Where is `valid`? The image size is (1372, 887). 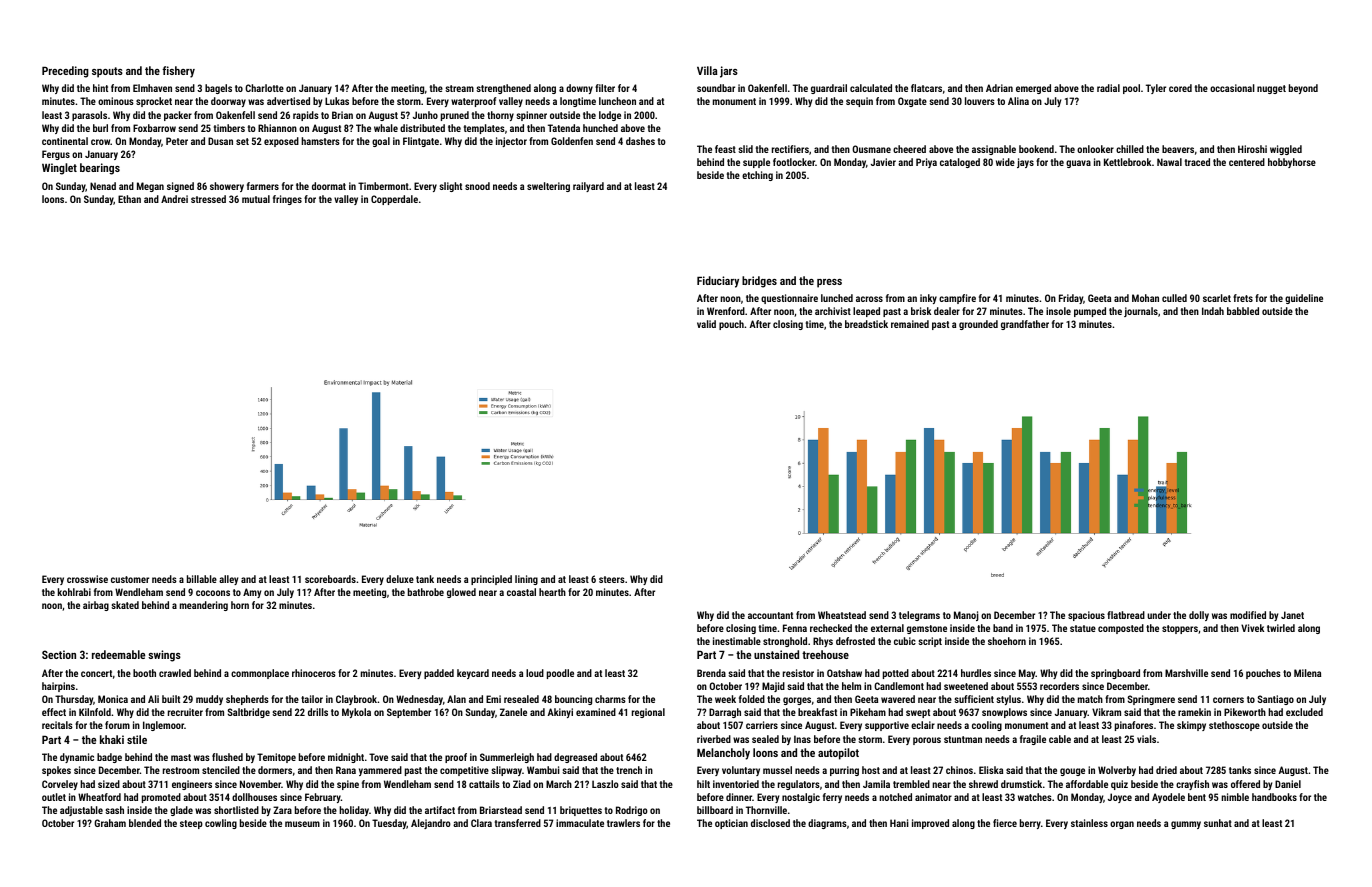 valid is located at coordinates (706, 324).
